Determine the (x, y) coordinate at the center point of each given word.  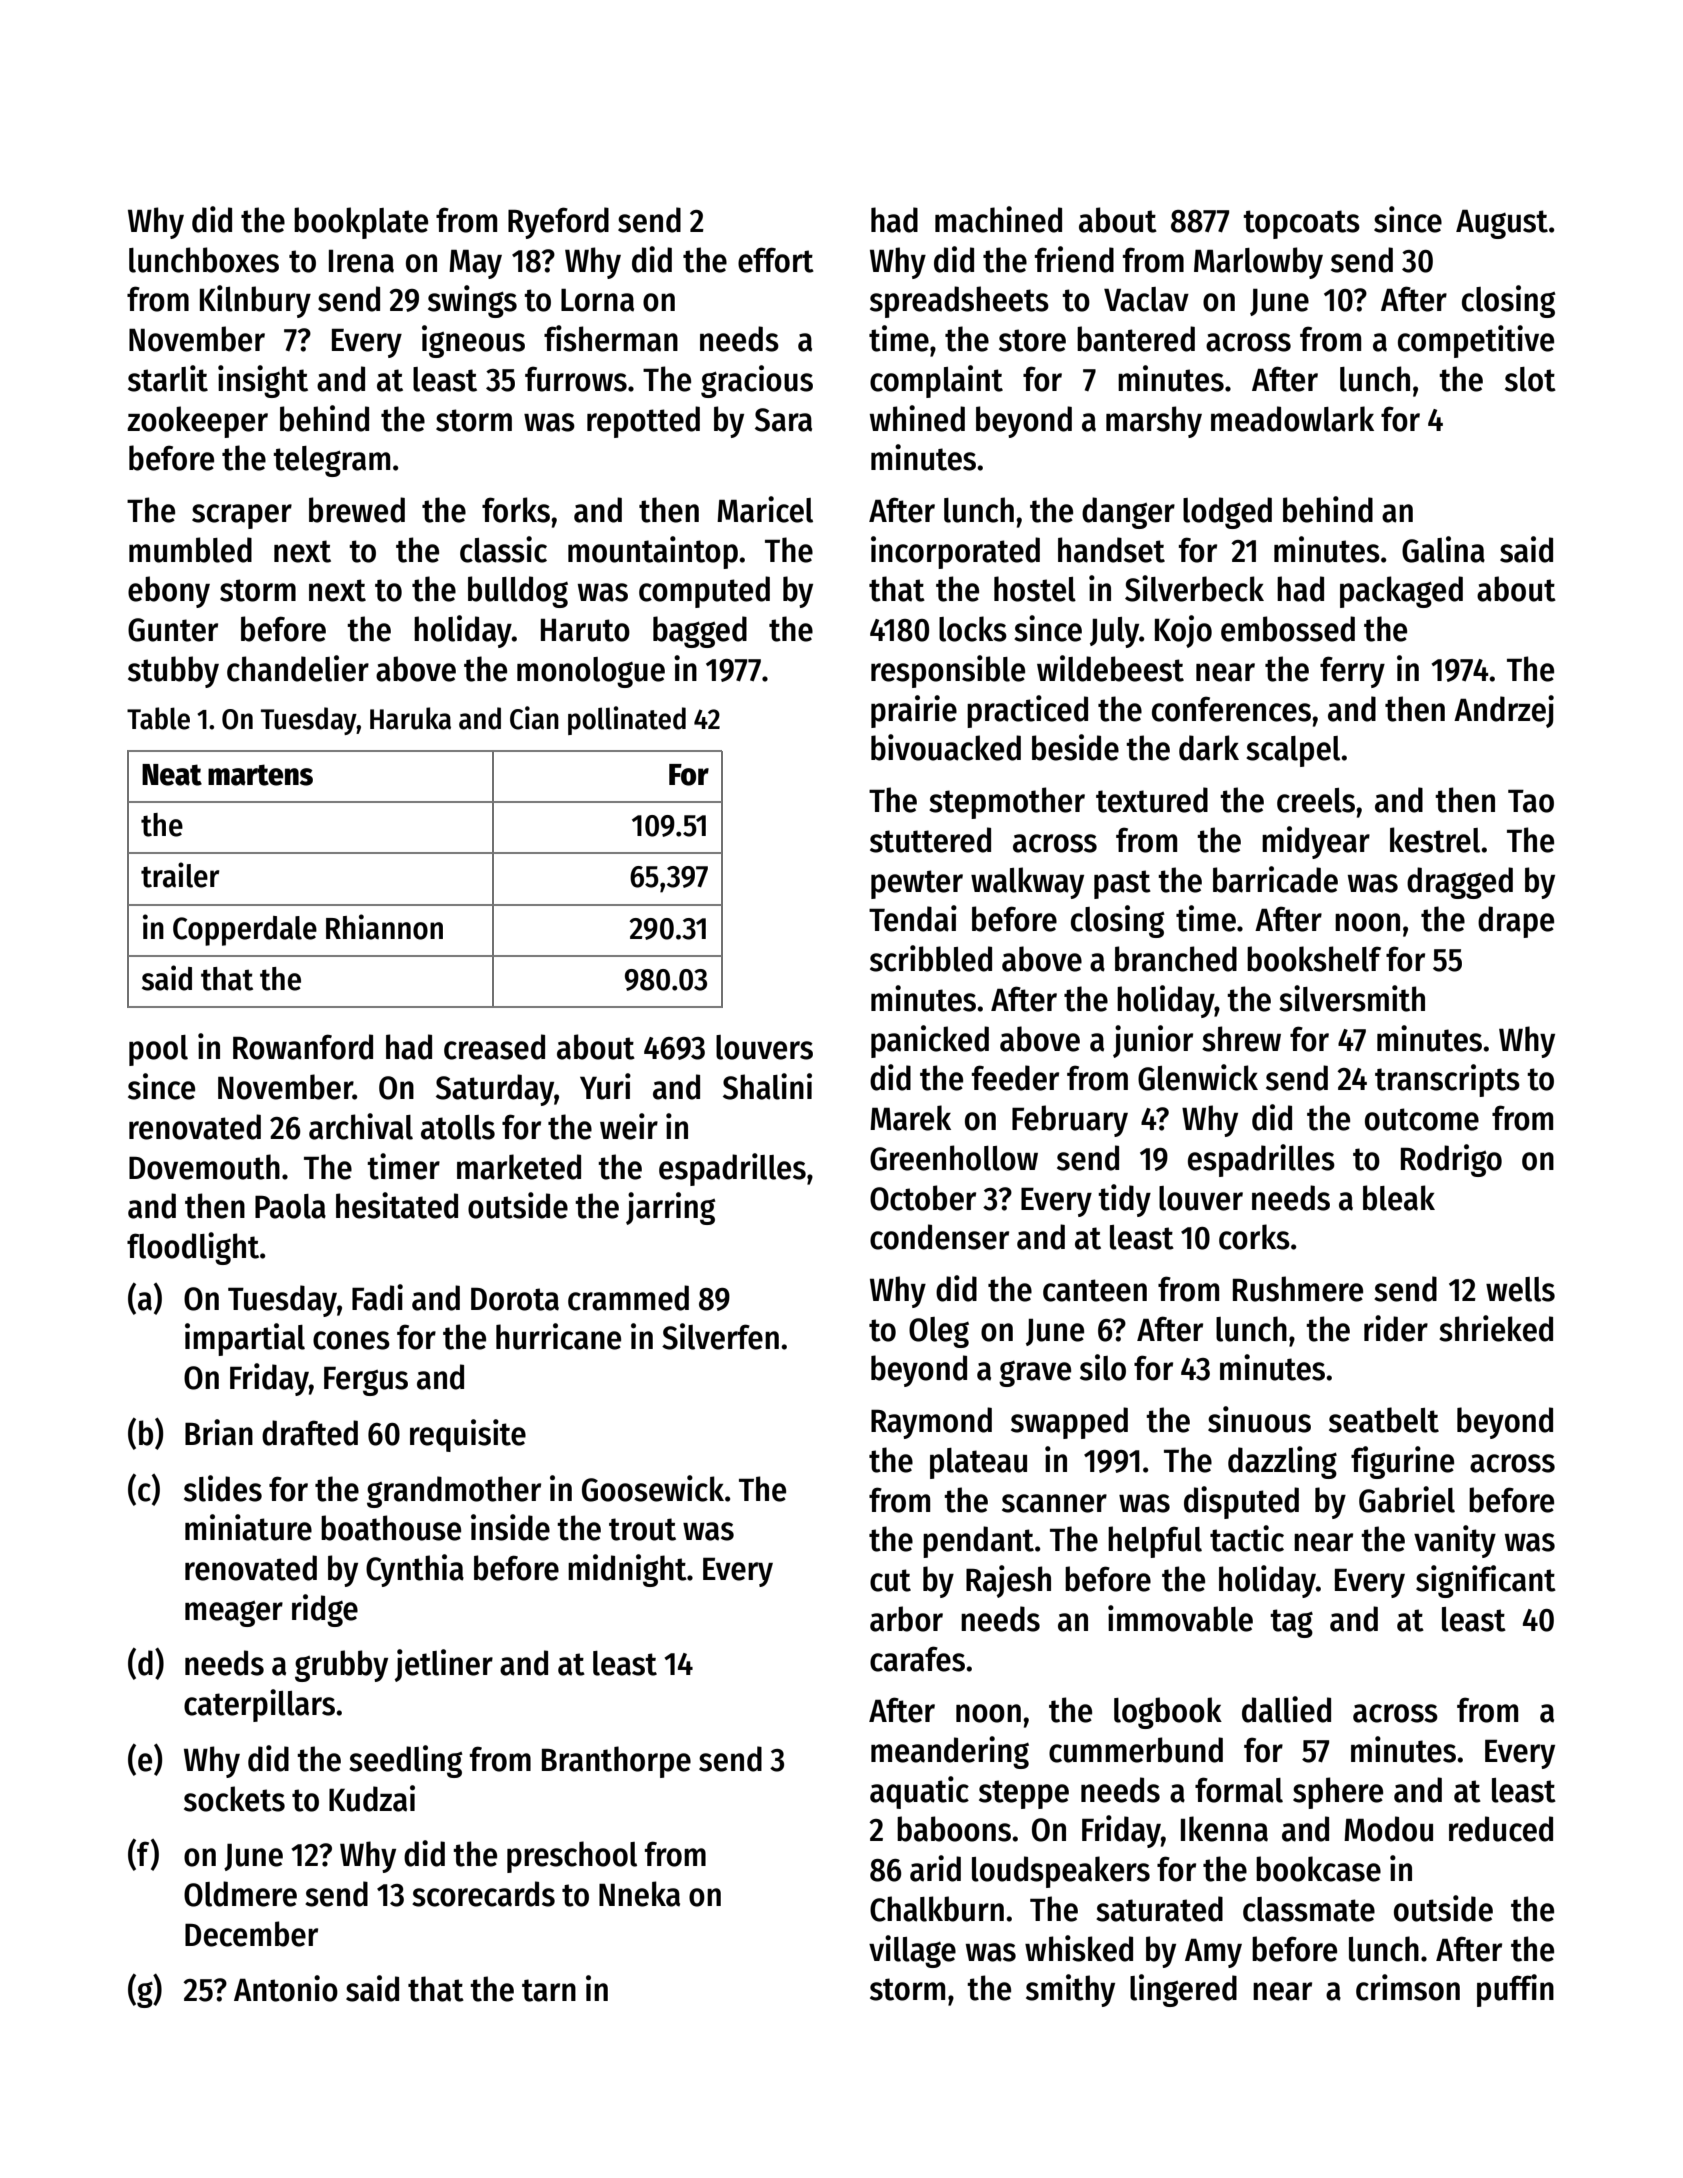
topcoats (1301, 224)
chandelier (298, 668)
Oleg (939, 1332)
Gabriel (1407, 1499)
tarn (549, 1990)
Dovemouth (204, 1167)
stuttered (930, 840)
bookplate (361, 223)
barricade (1275, 879)
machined (998, 219)
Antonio (286, 1988)
